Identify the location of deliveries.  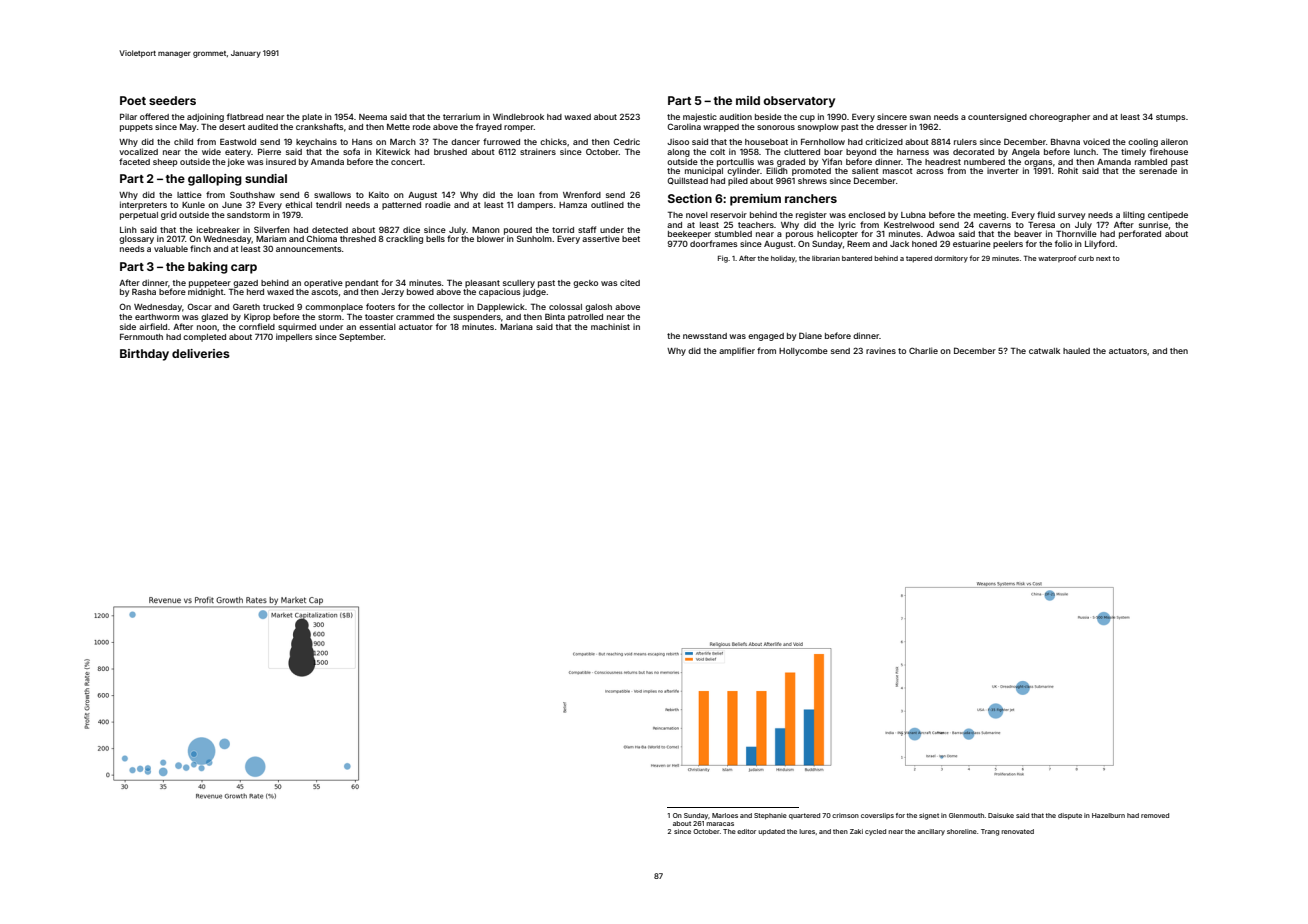
(201, 353).
